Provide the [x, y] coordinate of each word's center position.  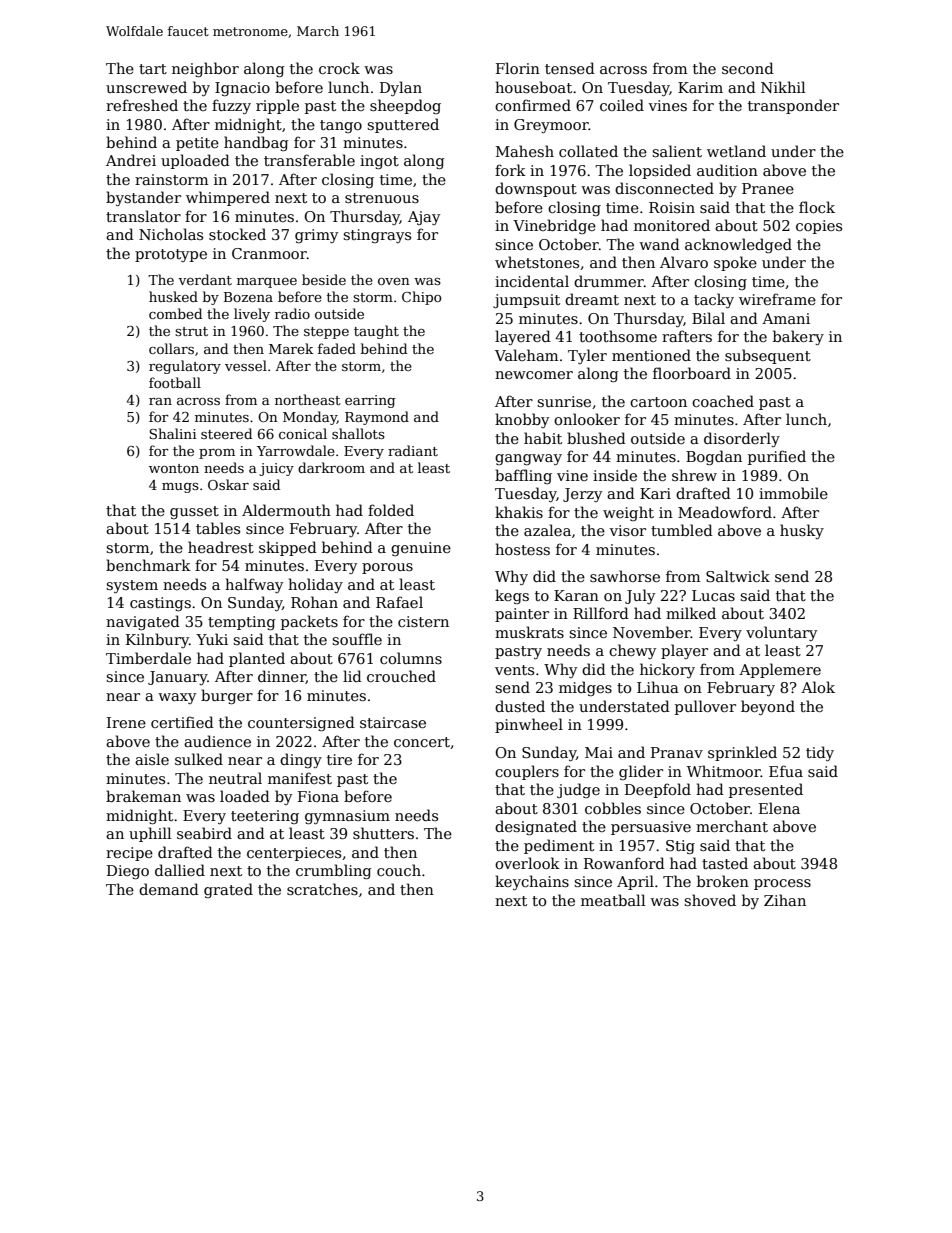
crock [339, 68]
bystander [143, 198]
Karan [576, 595]
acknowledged [738, 245]
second [748, 68]
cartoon [658, 402]
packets [309, 622]
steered [226, 433]
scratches [322, 889]
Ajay [424, 218]
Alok [818, 687]
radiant [413, 450]
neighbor [205, 69]
